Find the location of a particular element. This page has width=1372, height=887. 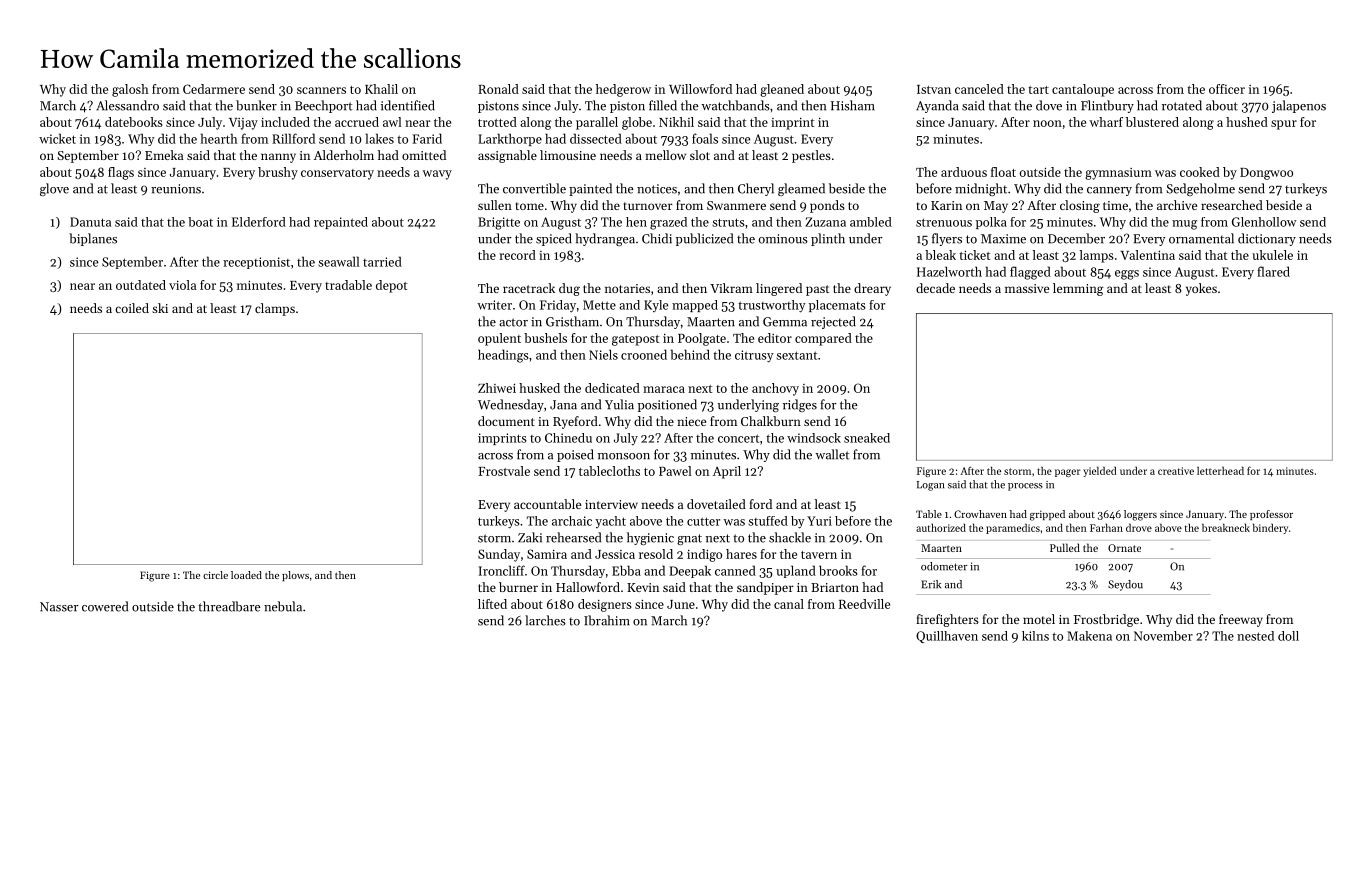

creative is located at coordinates (1176, 471).
